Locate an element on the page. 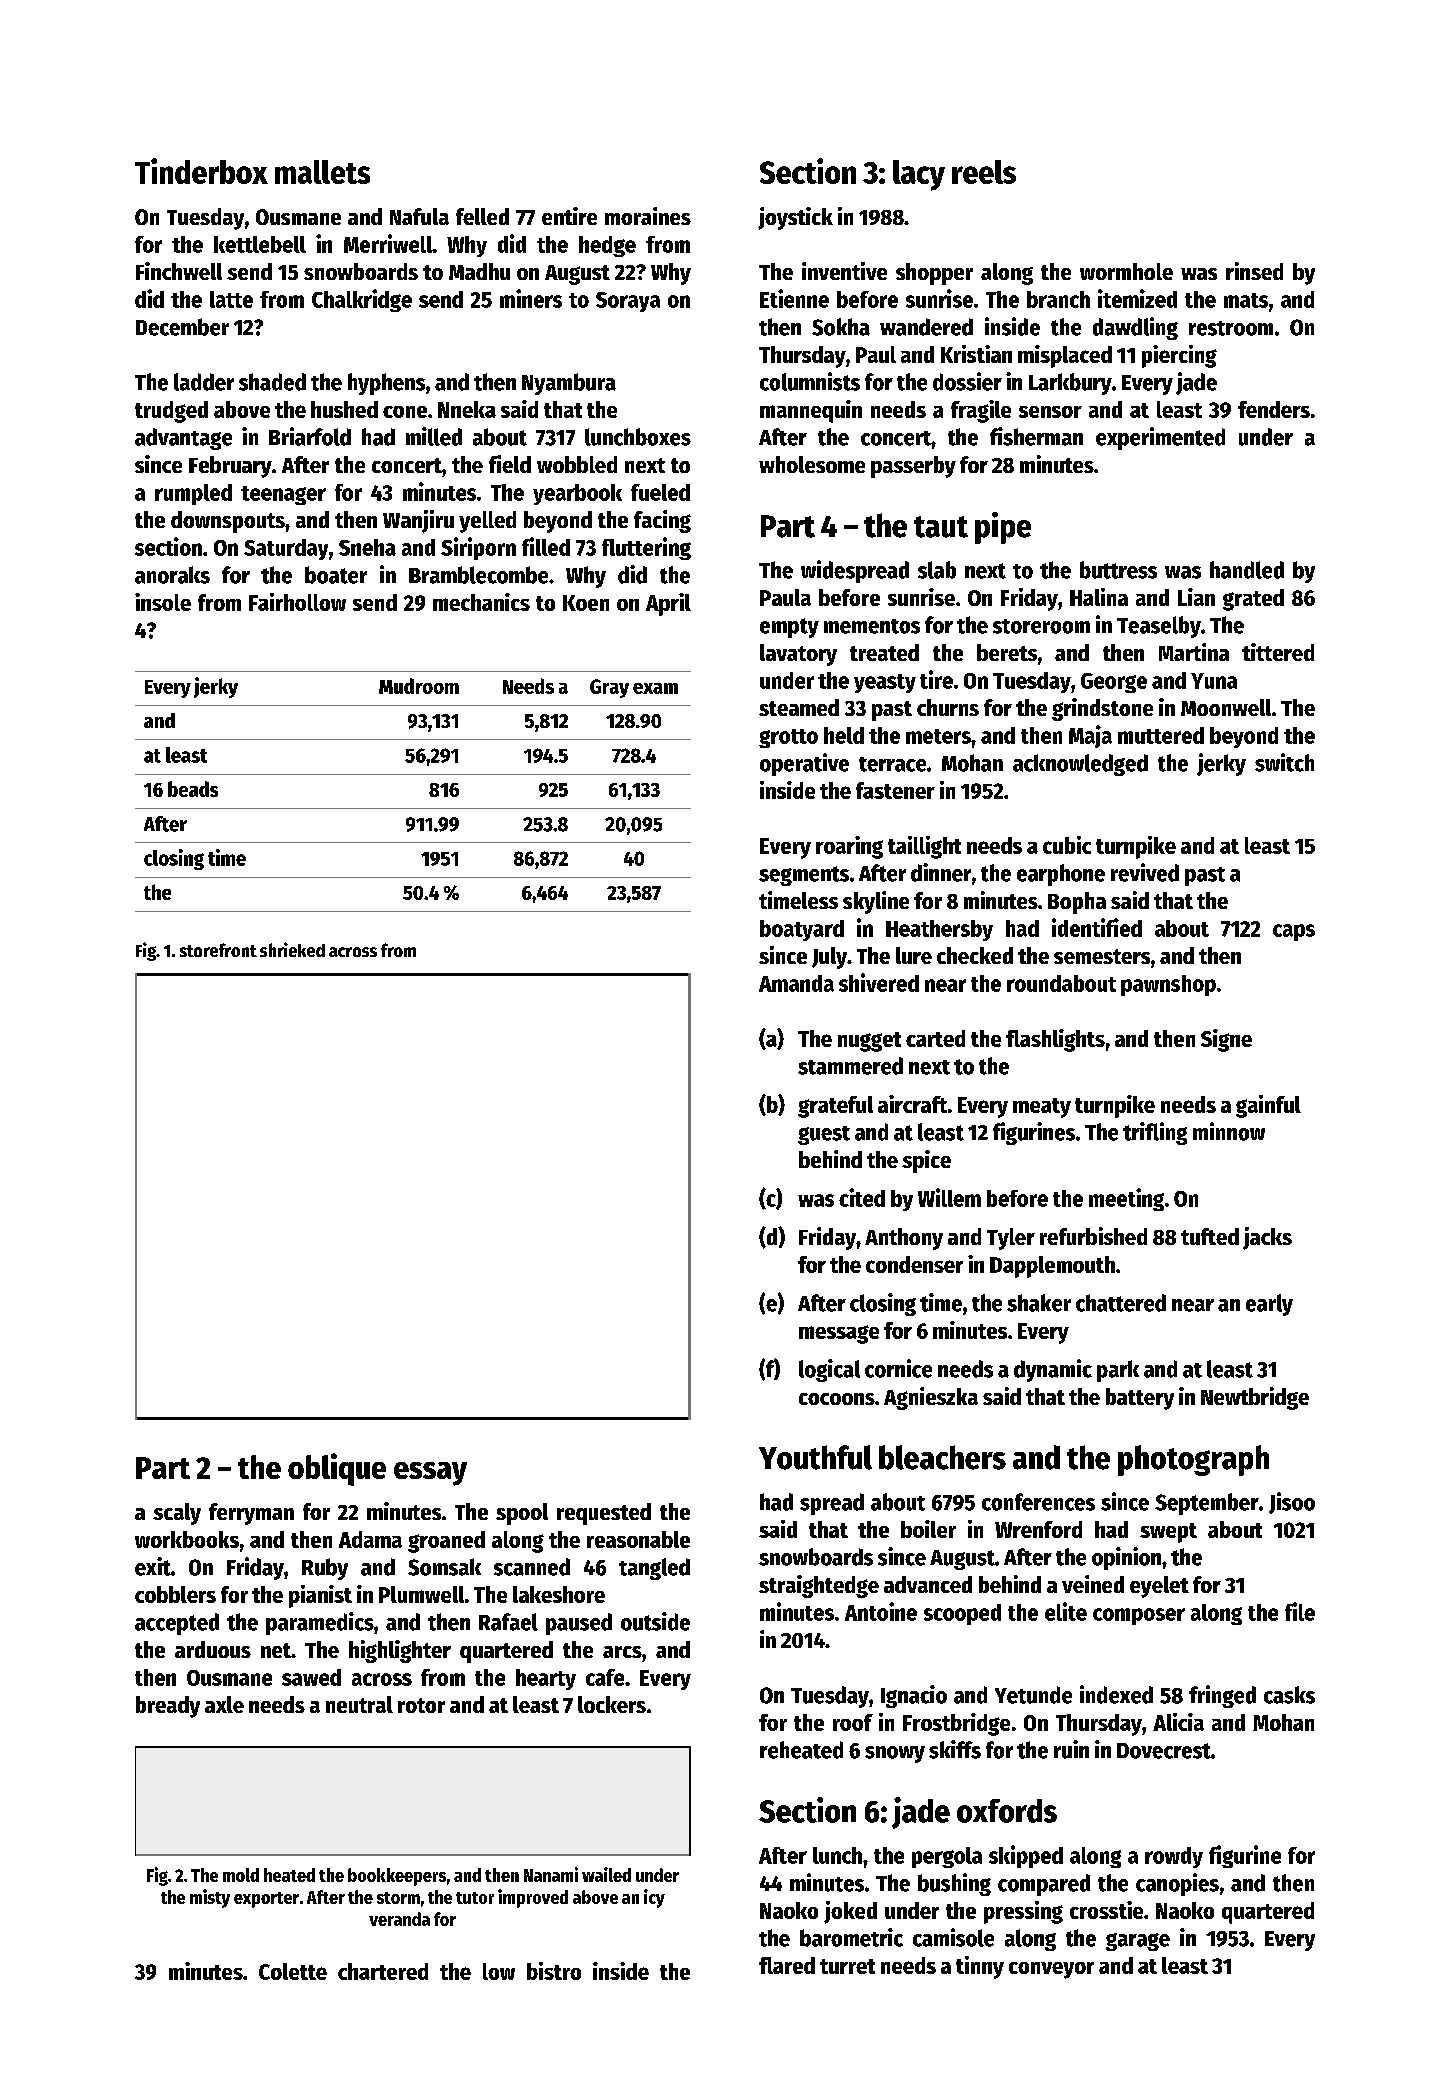 The width and height of the page is (1450, 2100). Maja is located at coordinates (1090, 736).
